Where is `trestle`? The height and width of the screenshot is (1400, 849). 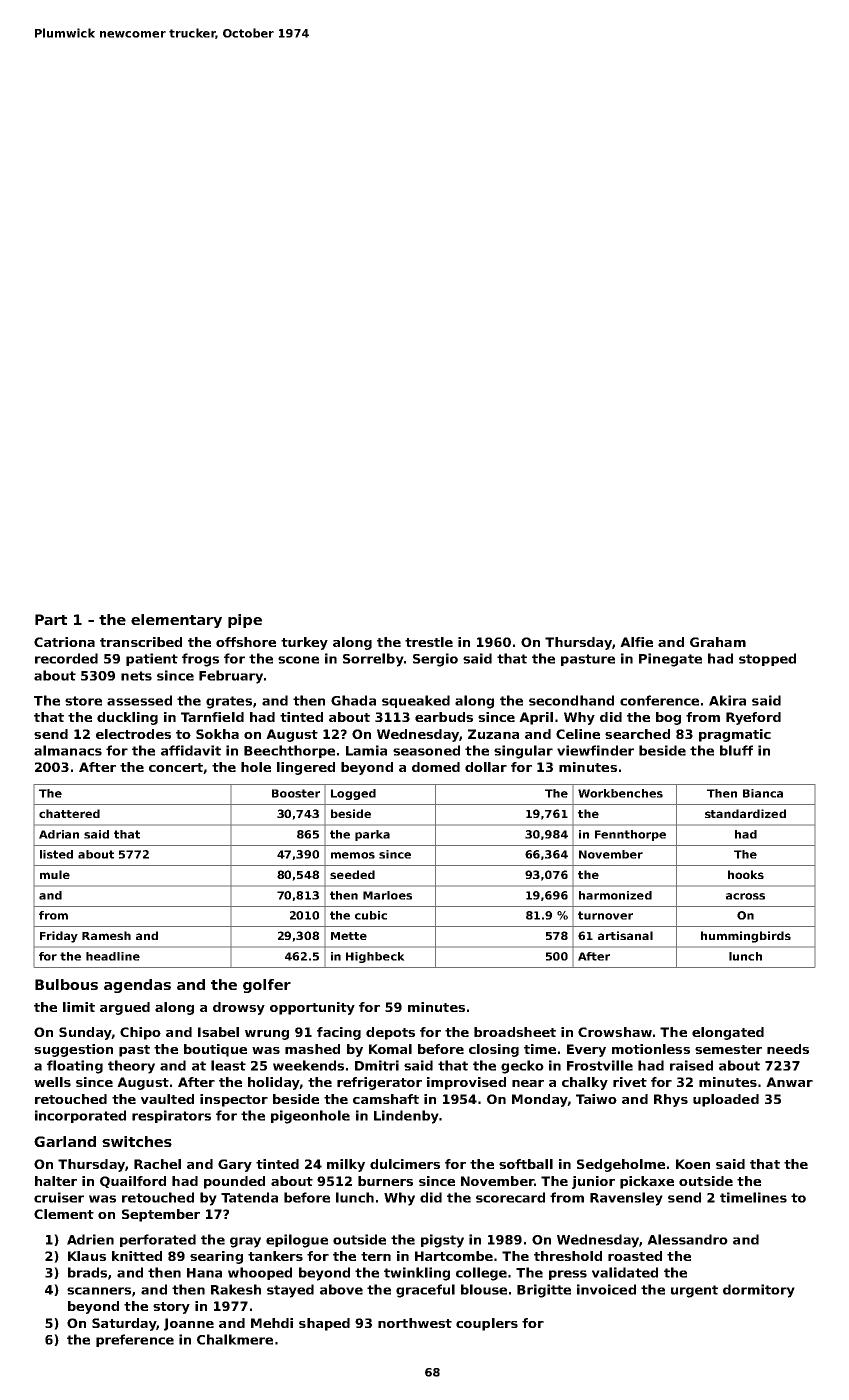
trestle is located at coordinates (429, 642).
